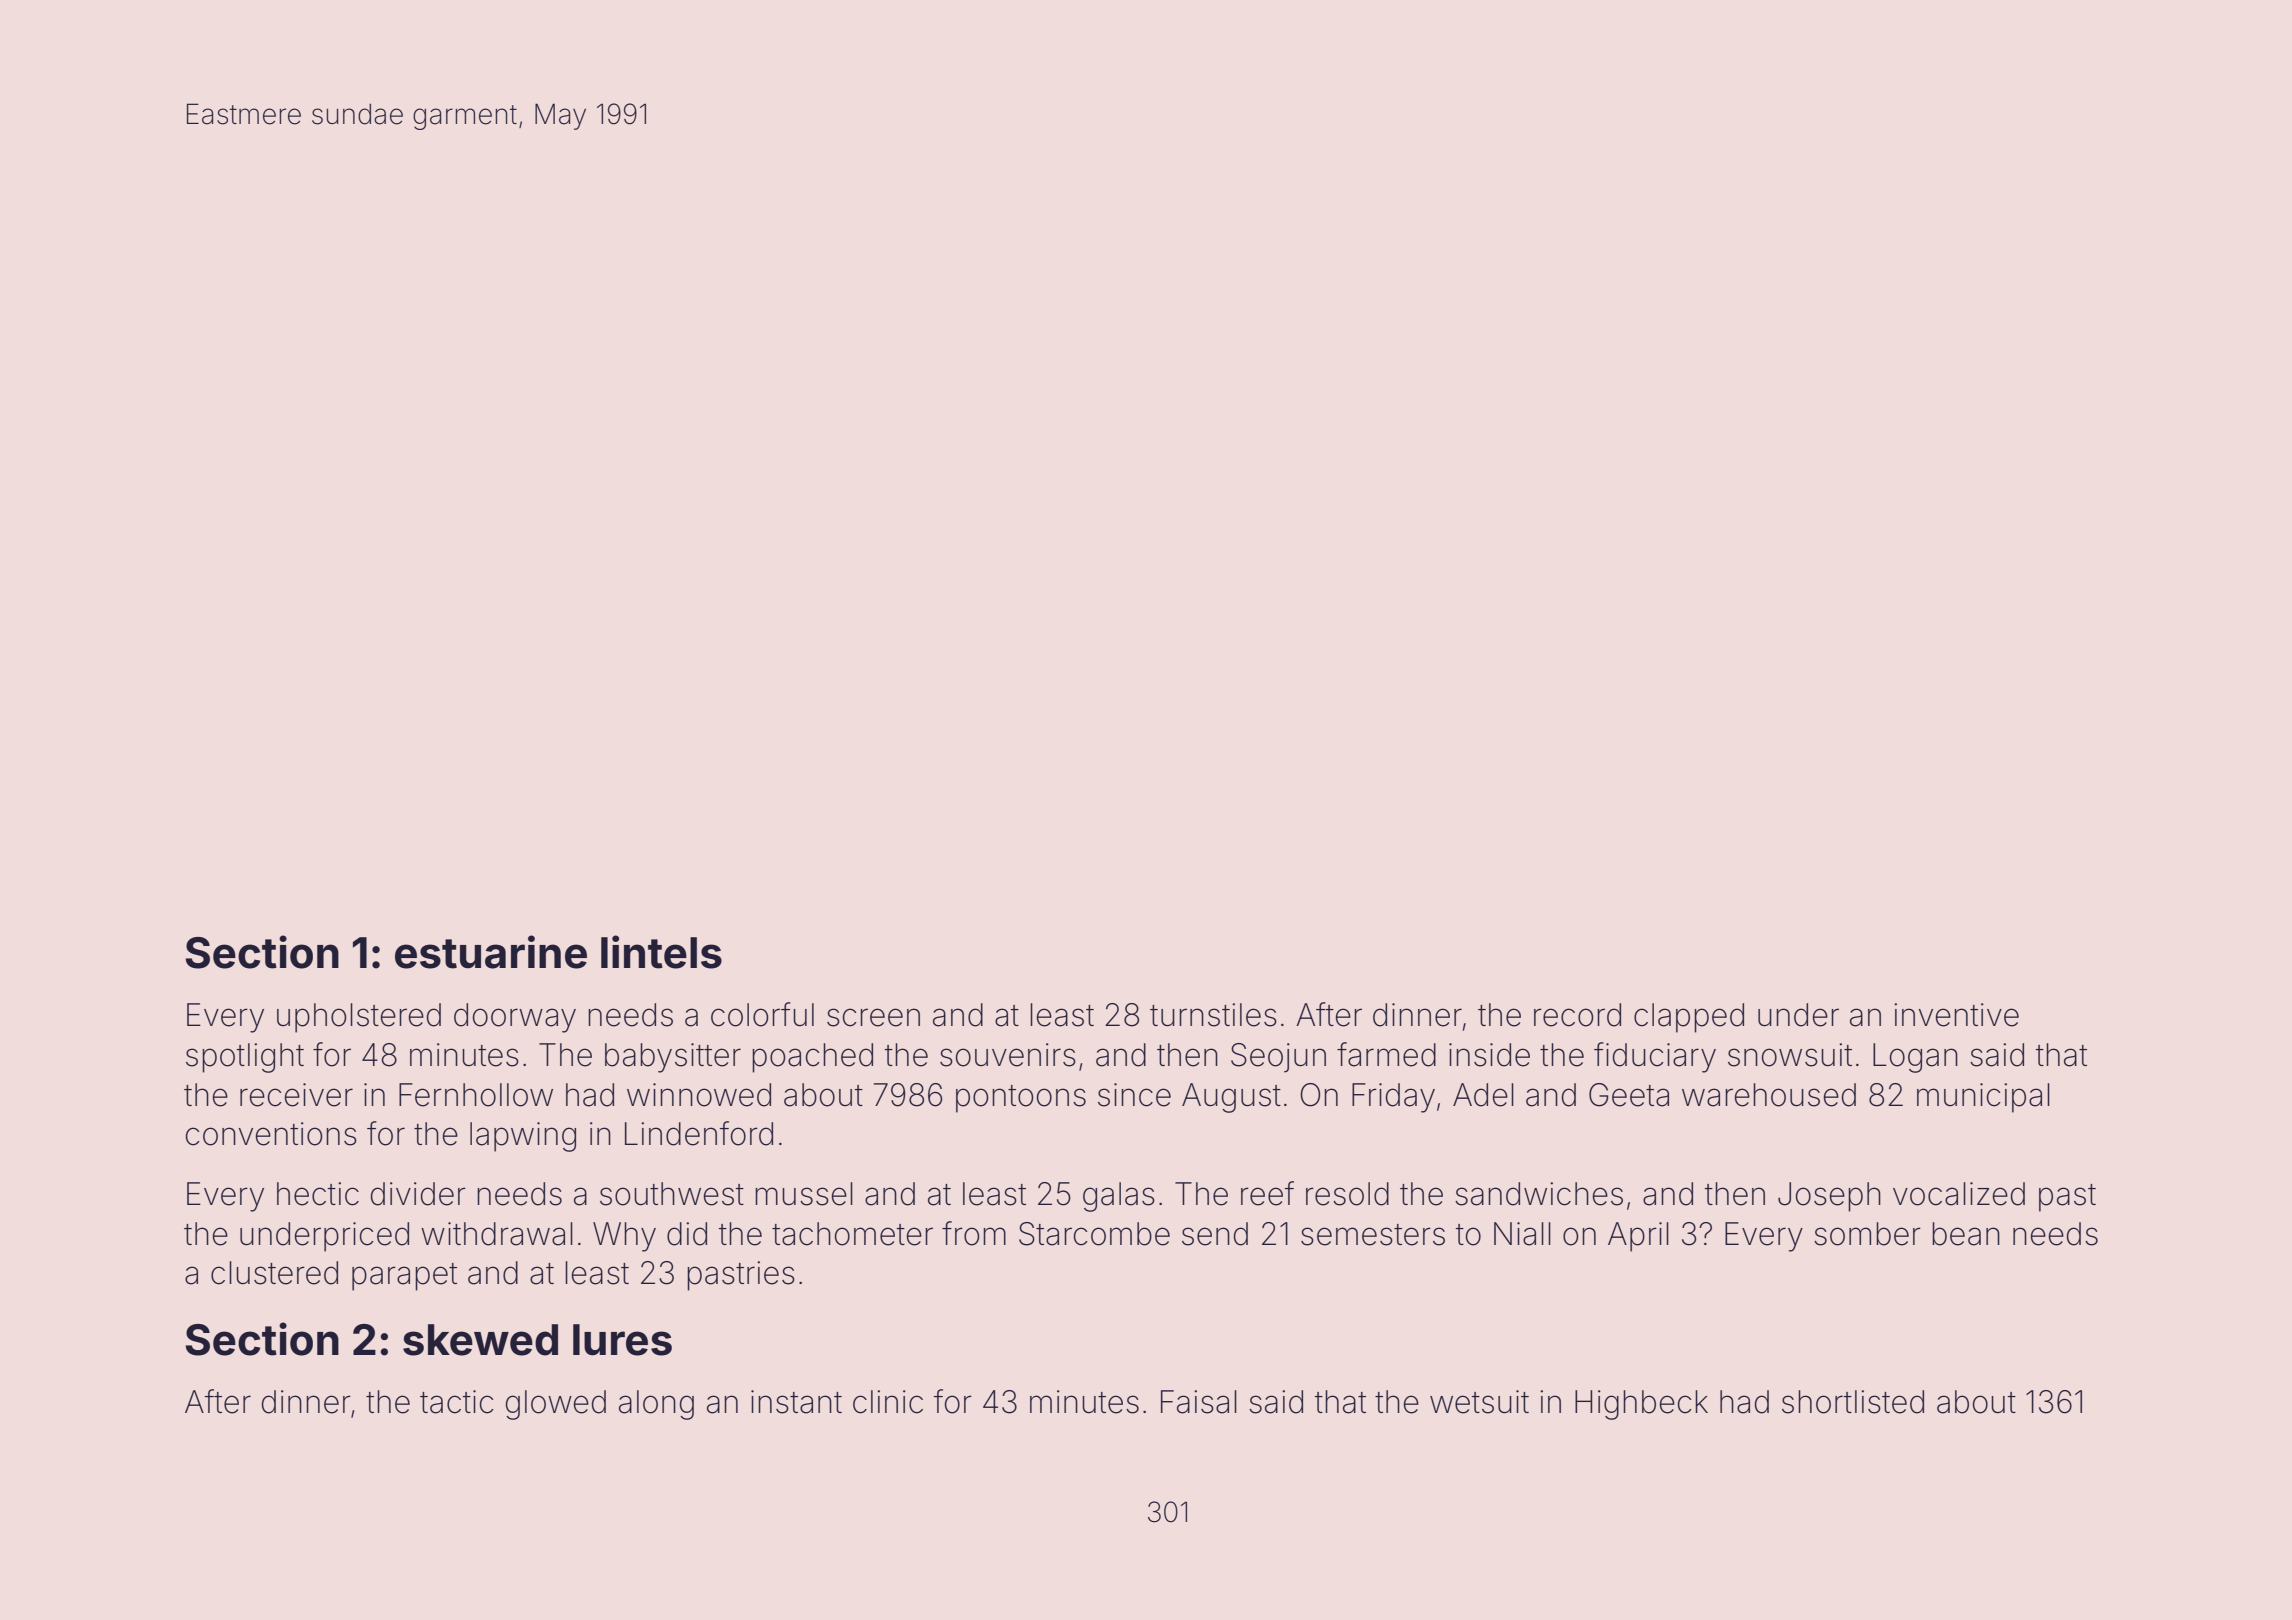 Image resolution: width=2292 pixels, height=1620 pixels. Describe the element at coordinates (1021, 1099) in the image. I see `pontoons` at that location.
